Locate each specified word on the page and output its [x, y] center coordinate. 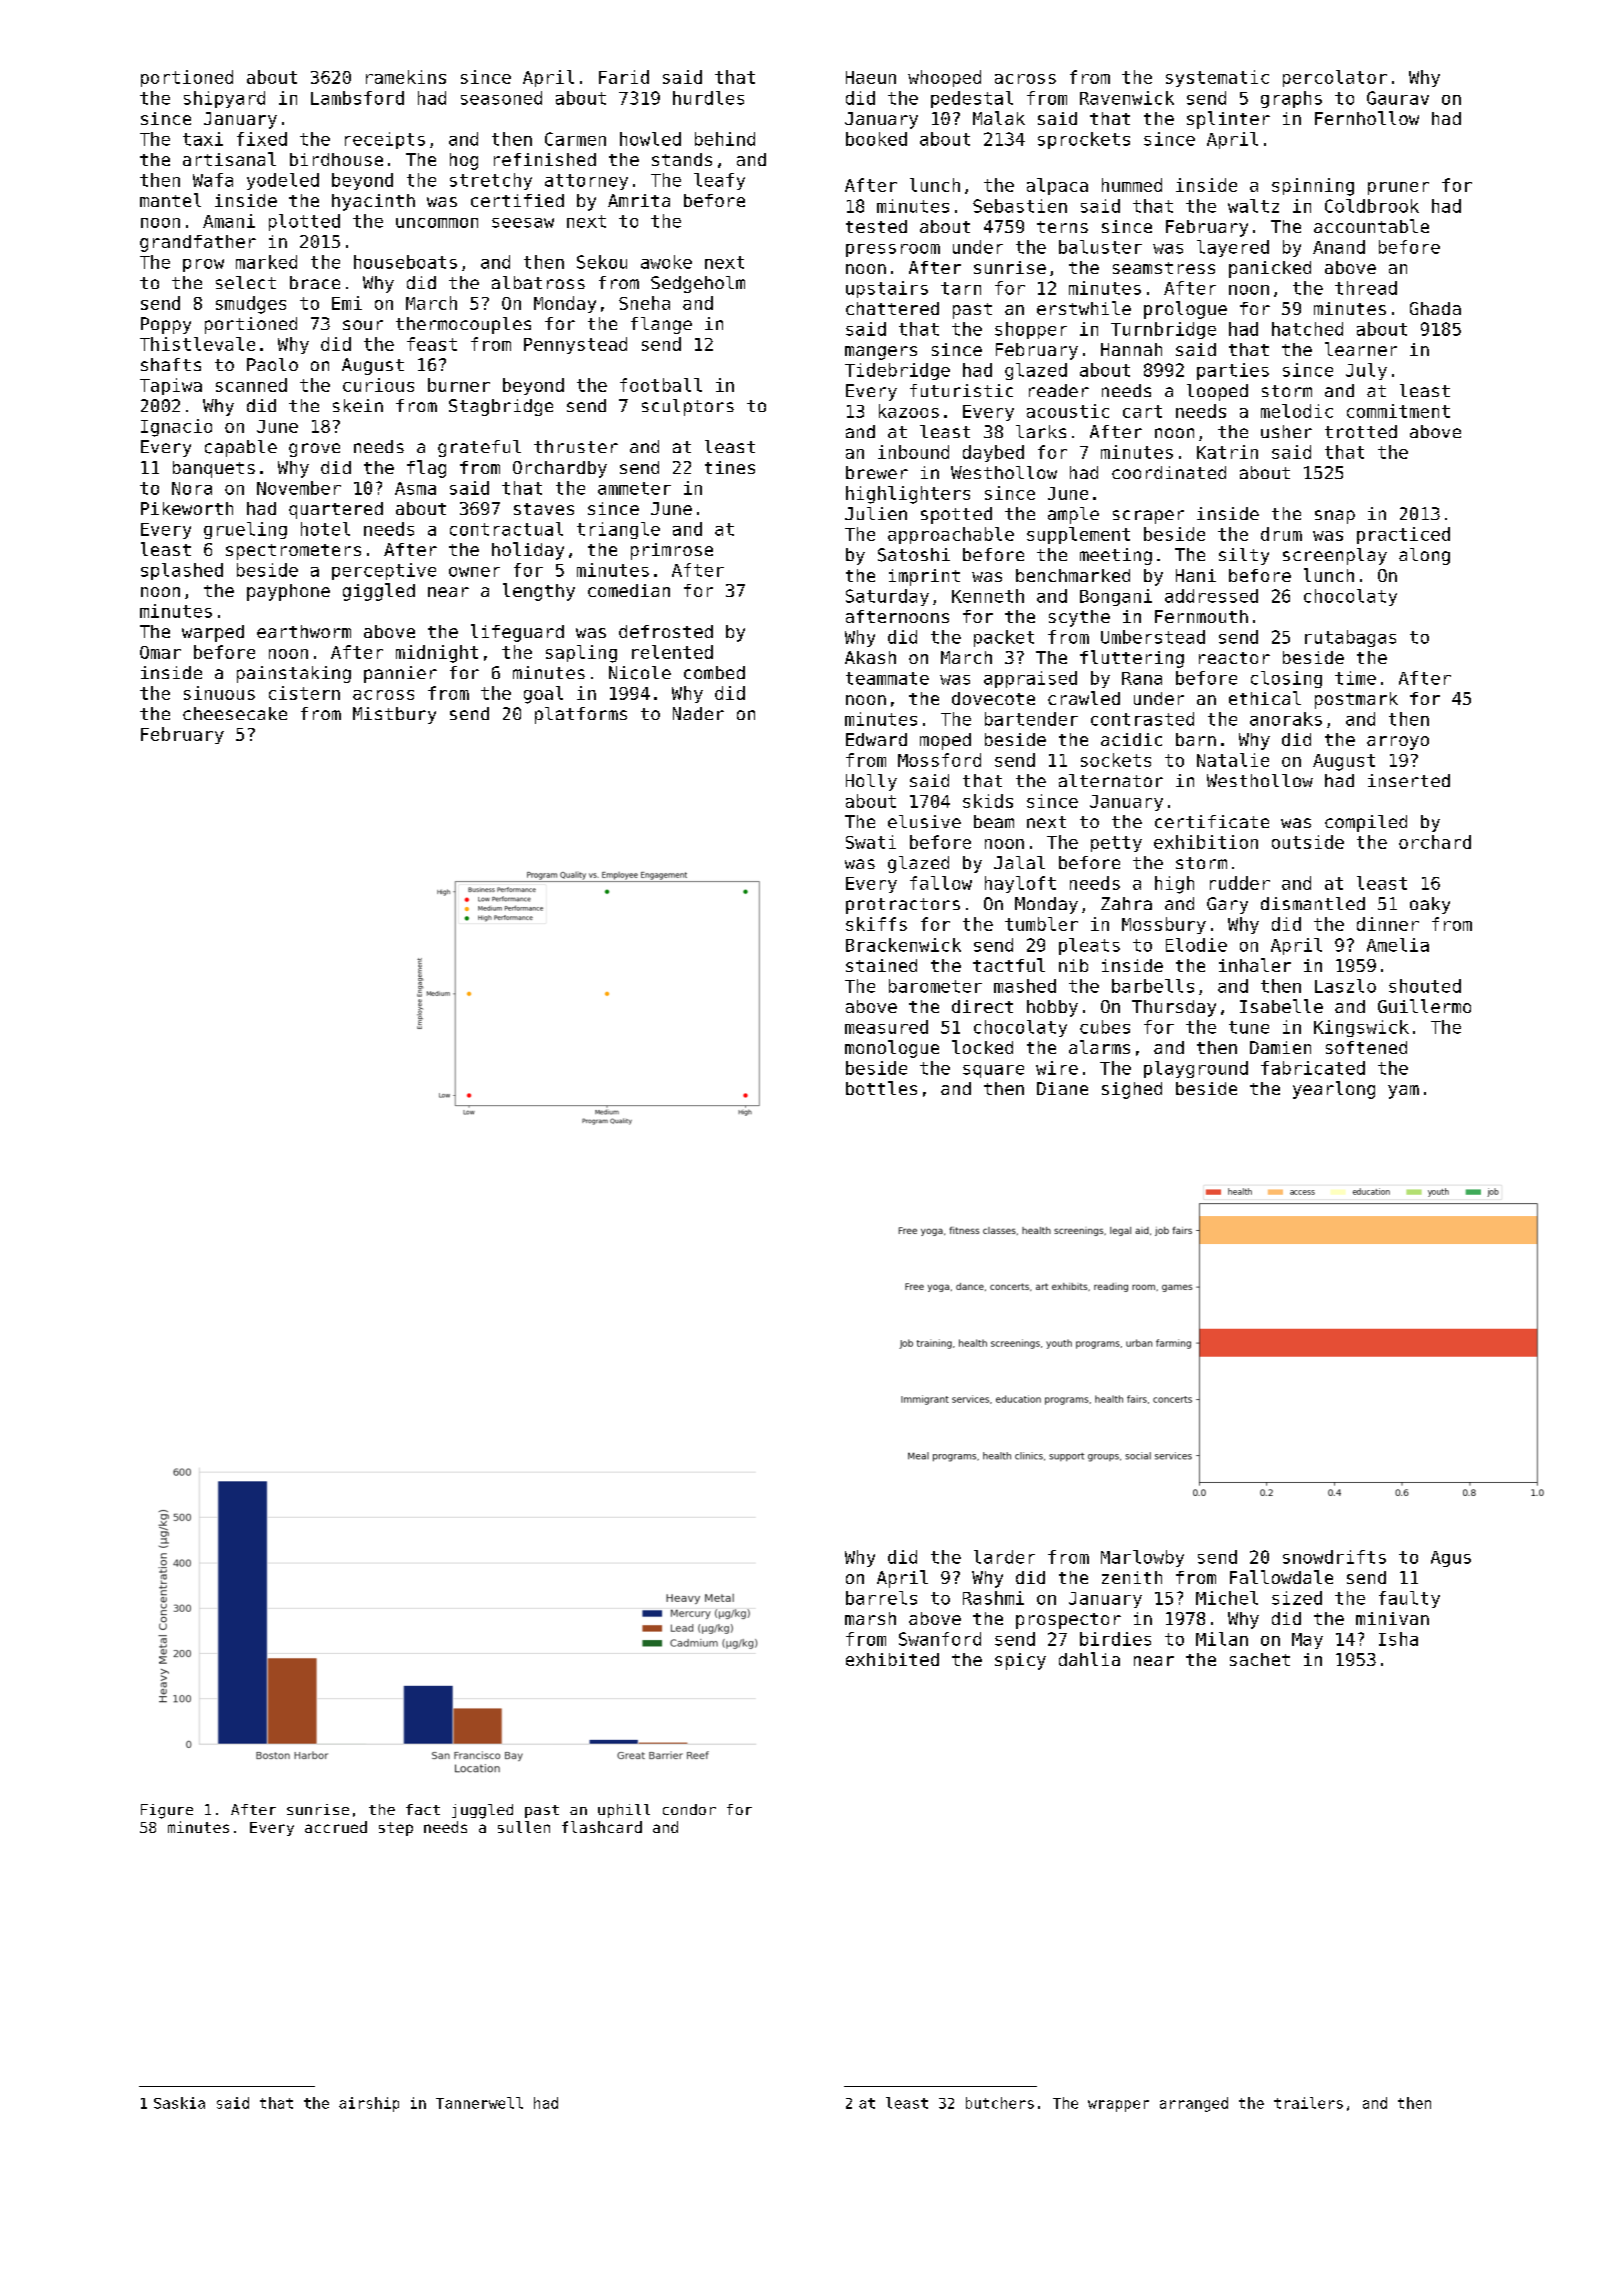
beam [994, 821]
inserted [1409, 780]
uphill [624, 1811]
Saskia [179, 2103]
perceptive [384, 571]
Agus [1451, 1559]
